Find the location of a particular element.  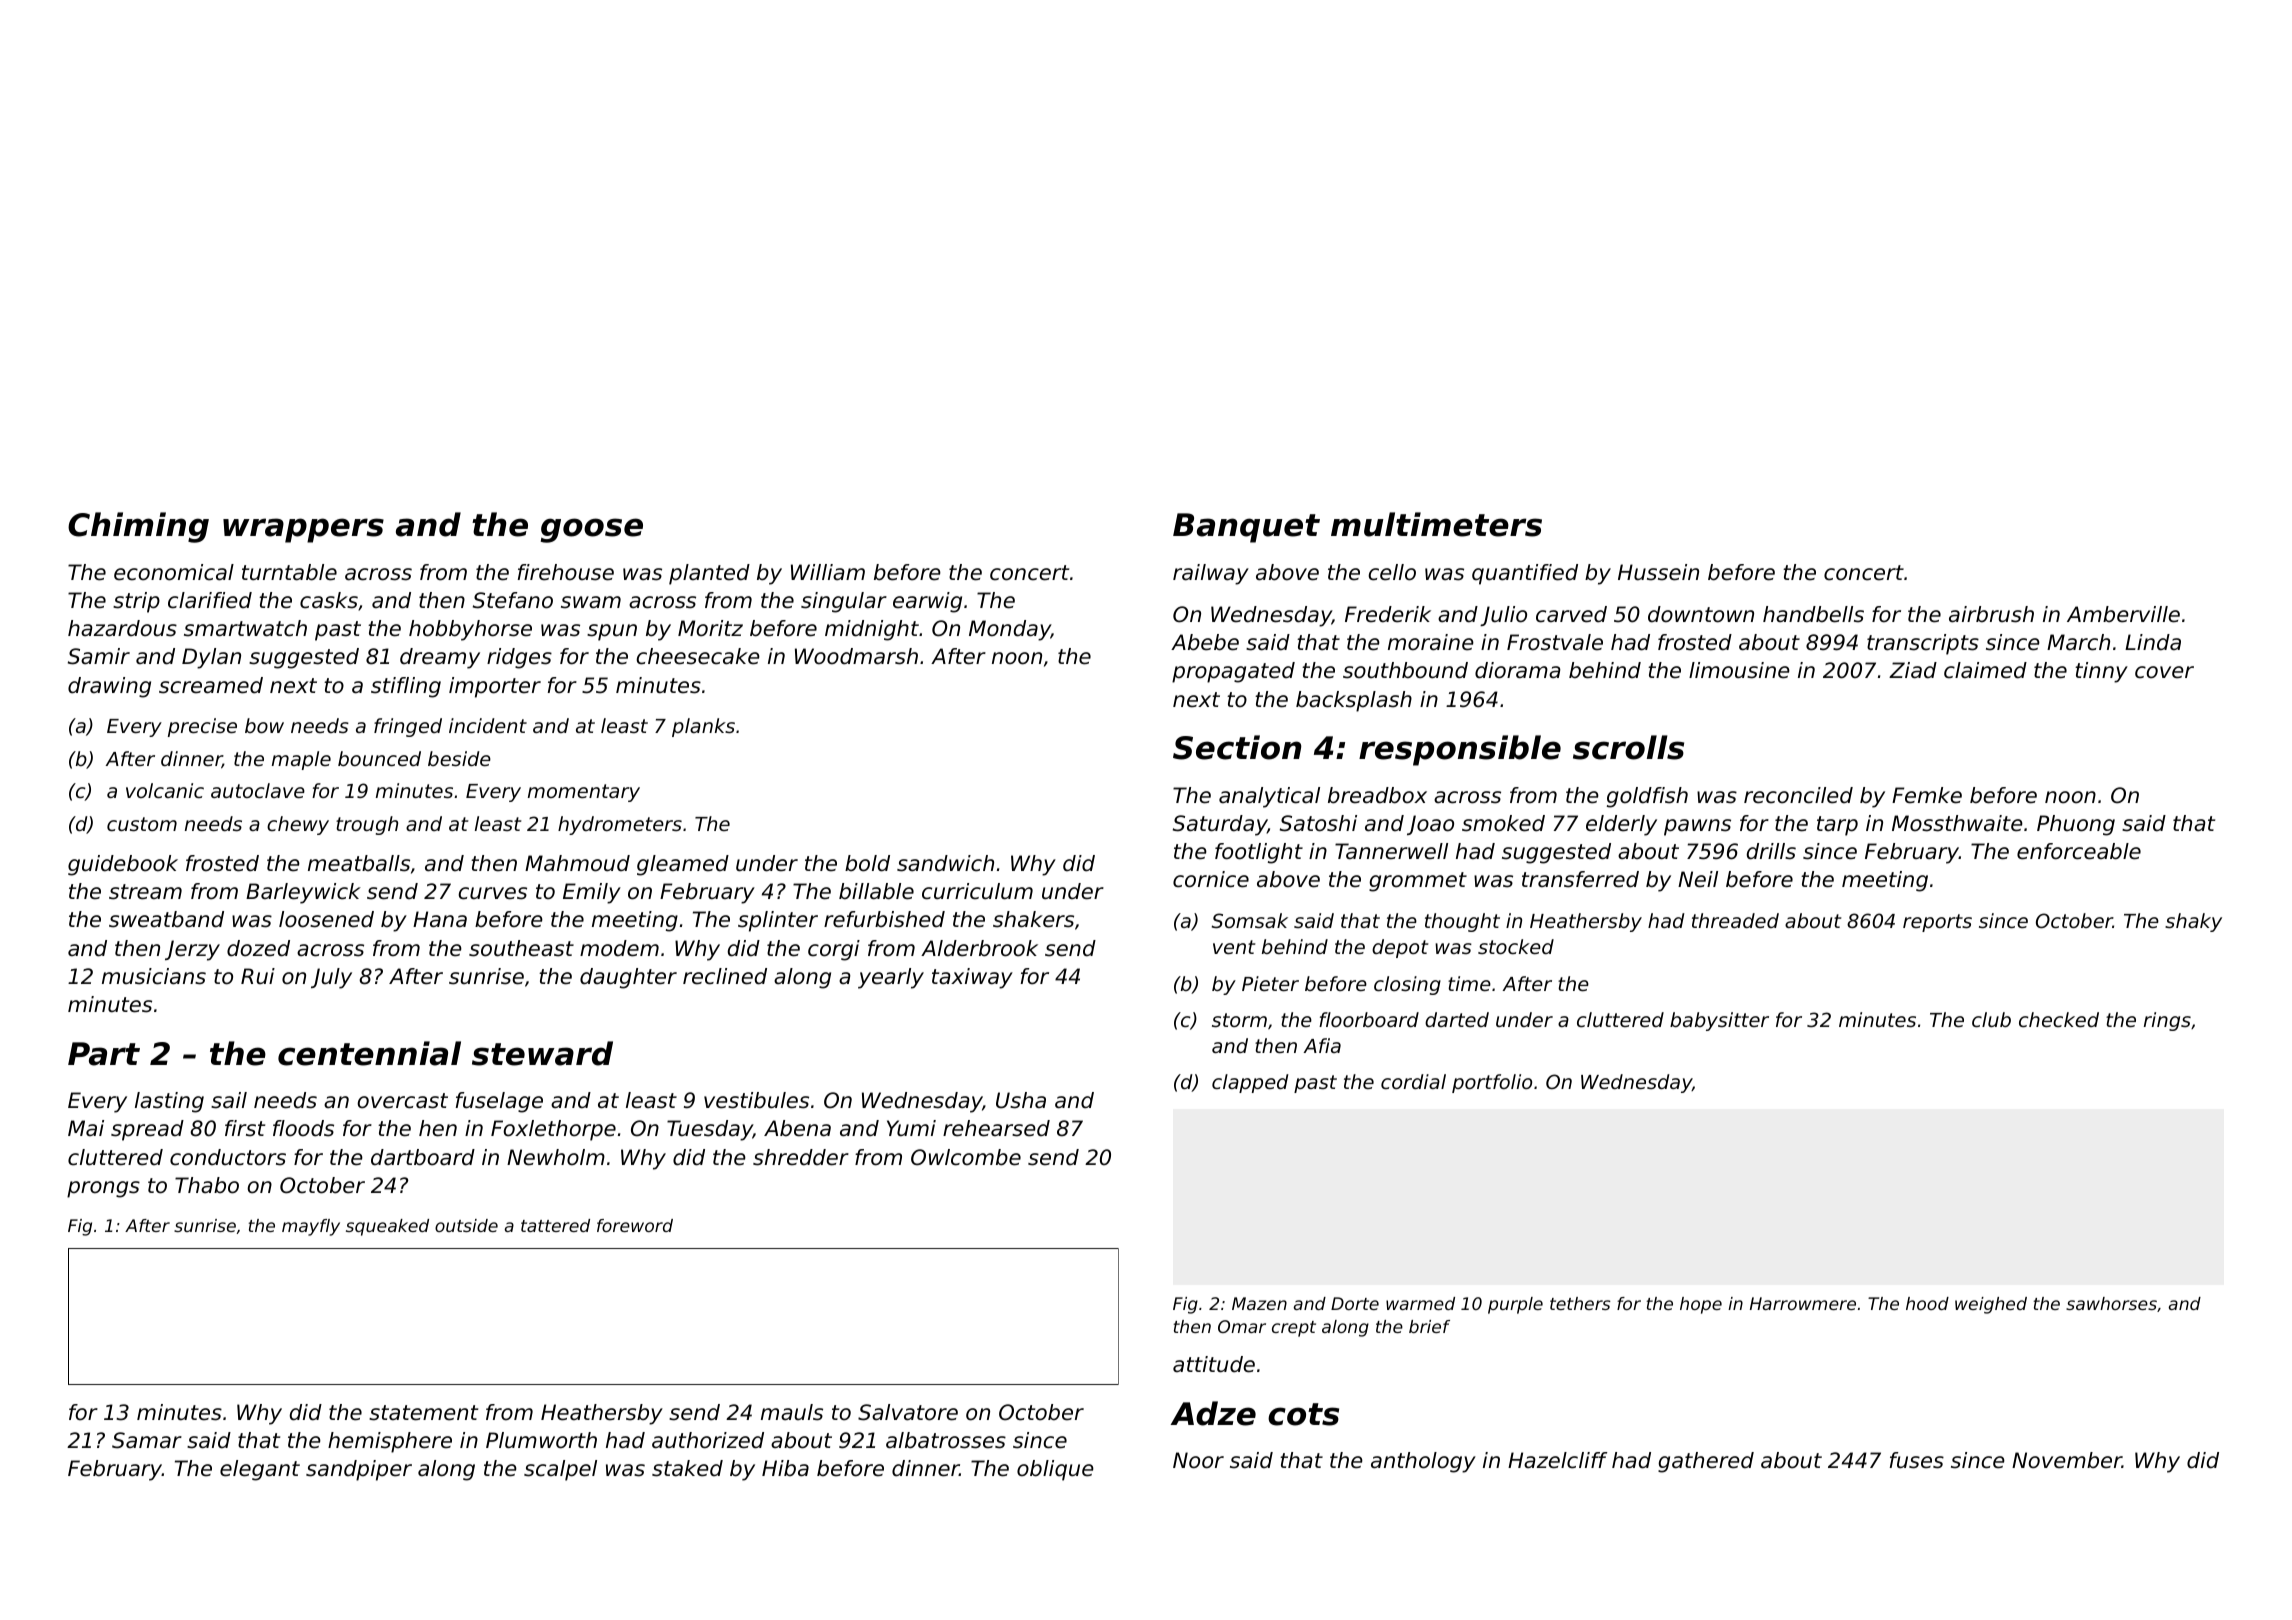

Somsak is located at coordinates (1250, 920).
